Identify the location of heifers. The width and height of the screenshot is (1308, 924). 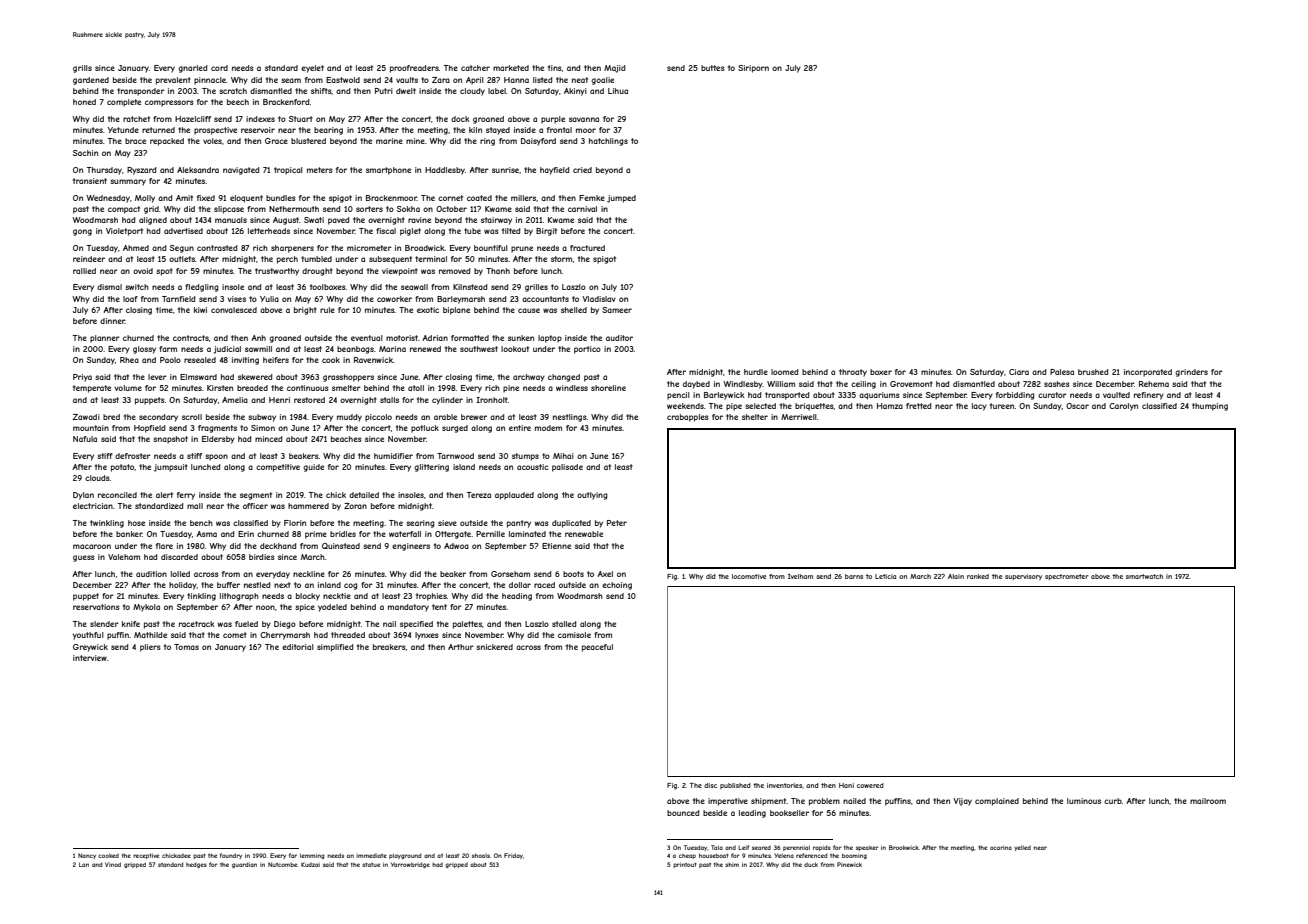
(276, 360).
